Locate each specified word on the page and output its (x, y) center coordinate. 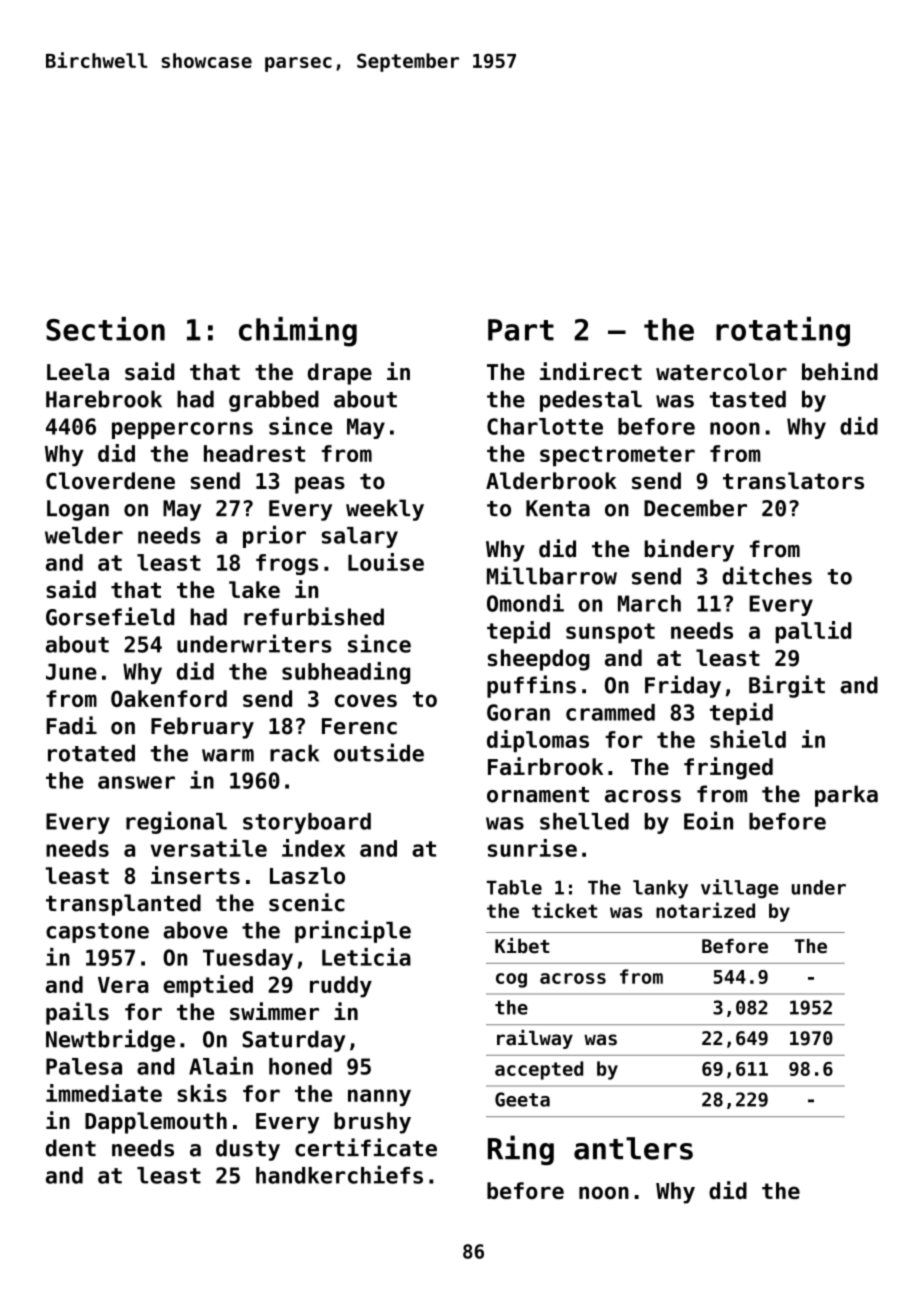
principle (353, 931)
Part (521, 330)
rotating (783, 332)
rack (294, 753)
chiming (298, 332)
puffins (531, 686)
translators (793, 481)
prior (274, 536)
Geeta (522, 1099)
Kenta (558, 508)
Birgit (787, 686)
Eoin (708, 820)
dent (71, 1148)
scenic (307, 902)
